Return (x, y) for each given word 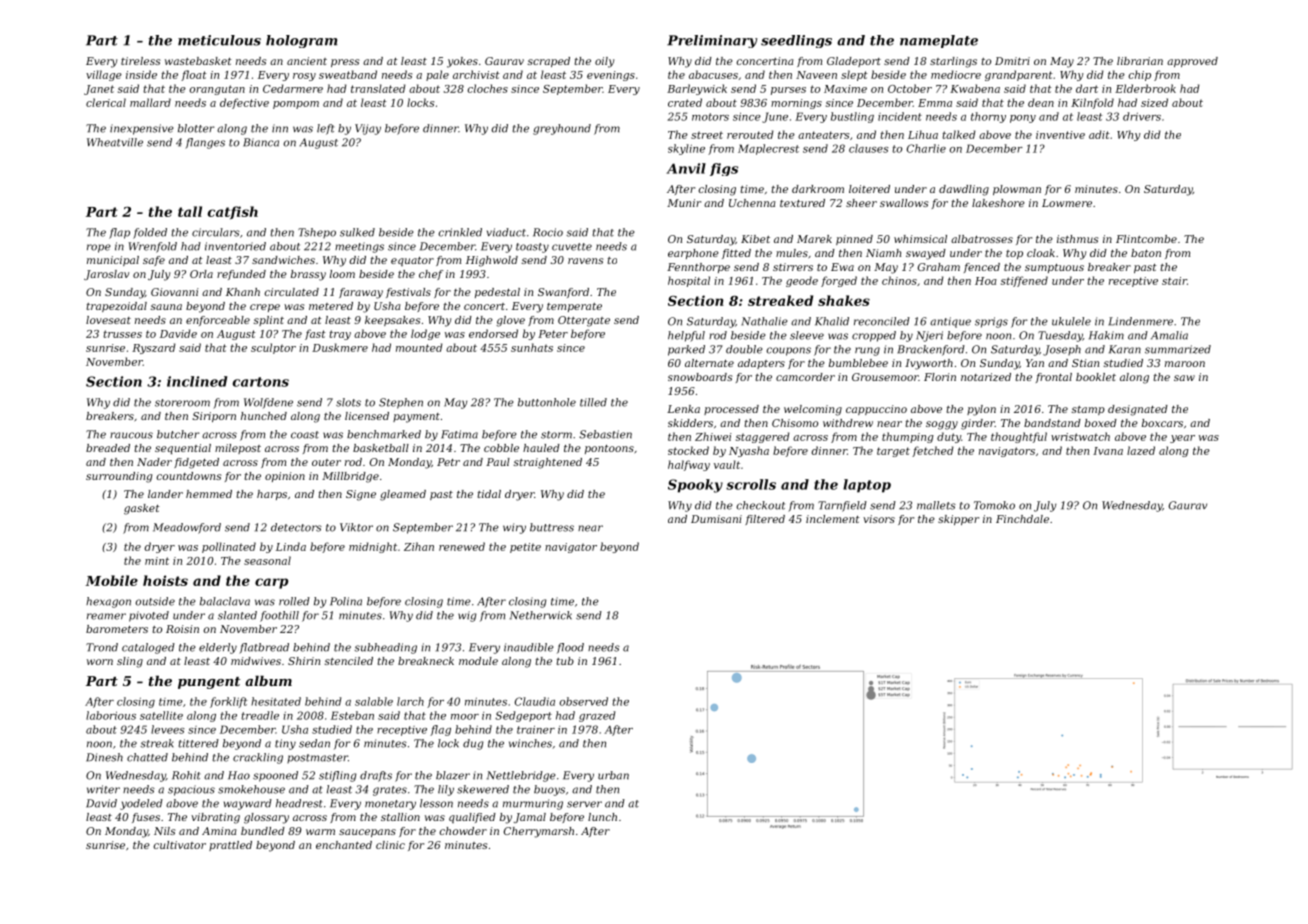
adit (1099, 134)
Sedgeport (523, 716)
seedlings (796, 41)
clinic (390, 845)
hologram (301, 41)
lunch (602, 817)
